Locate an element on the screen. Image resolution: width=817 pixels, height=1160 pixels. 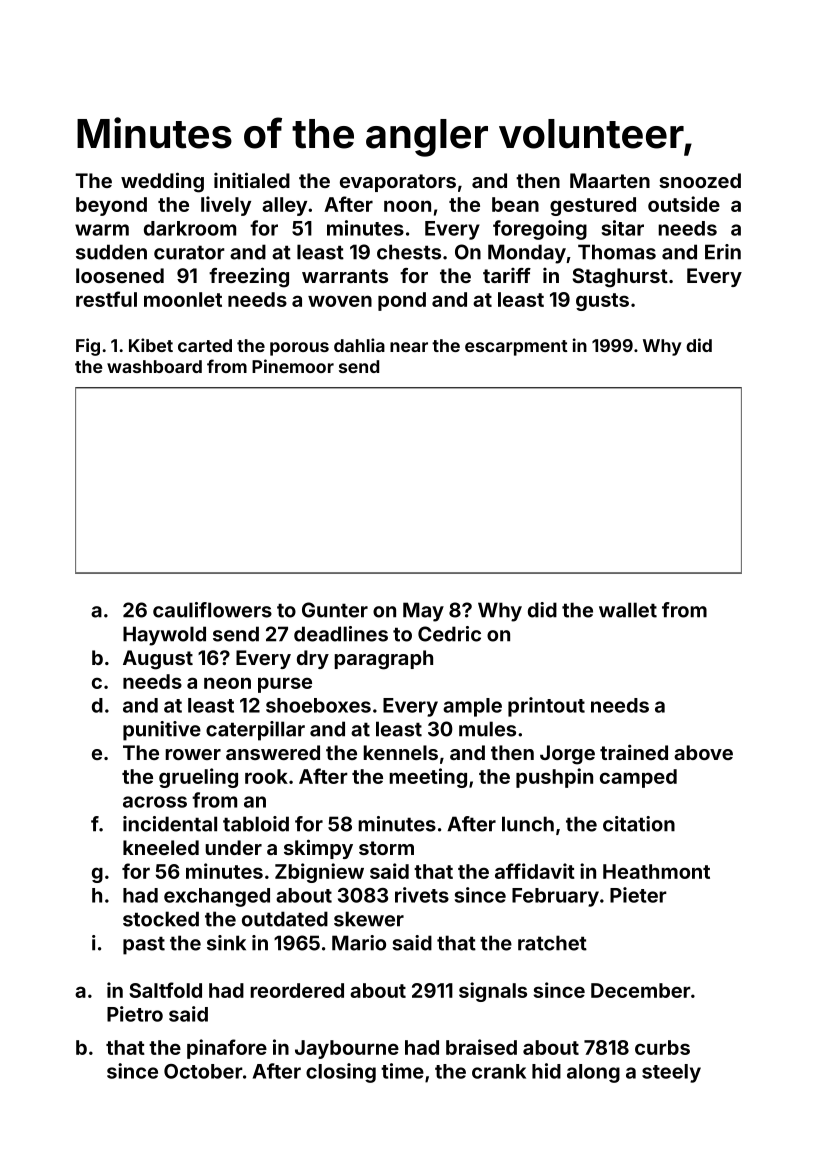
cauliflowers is located at coordinates (212, 610).
